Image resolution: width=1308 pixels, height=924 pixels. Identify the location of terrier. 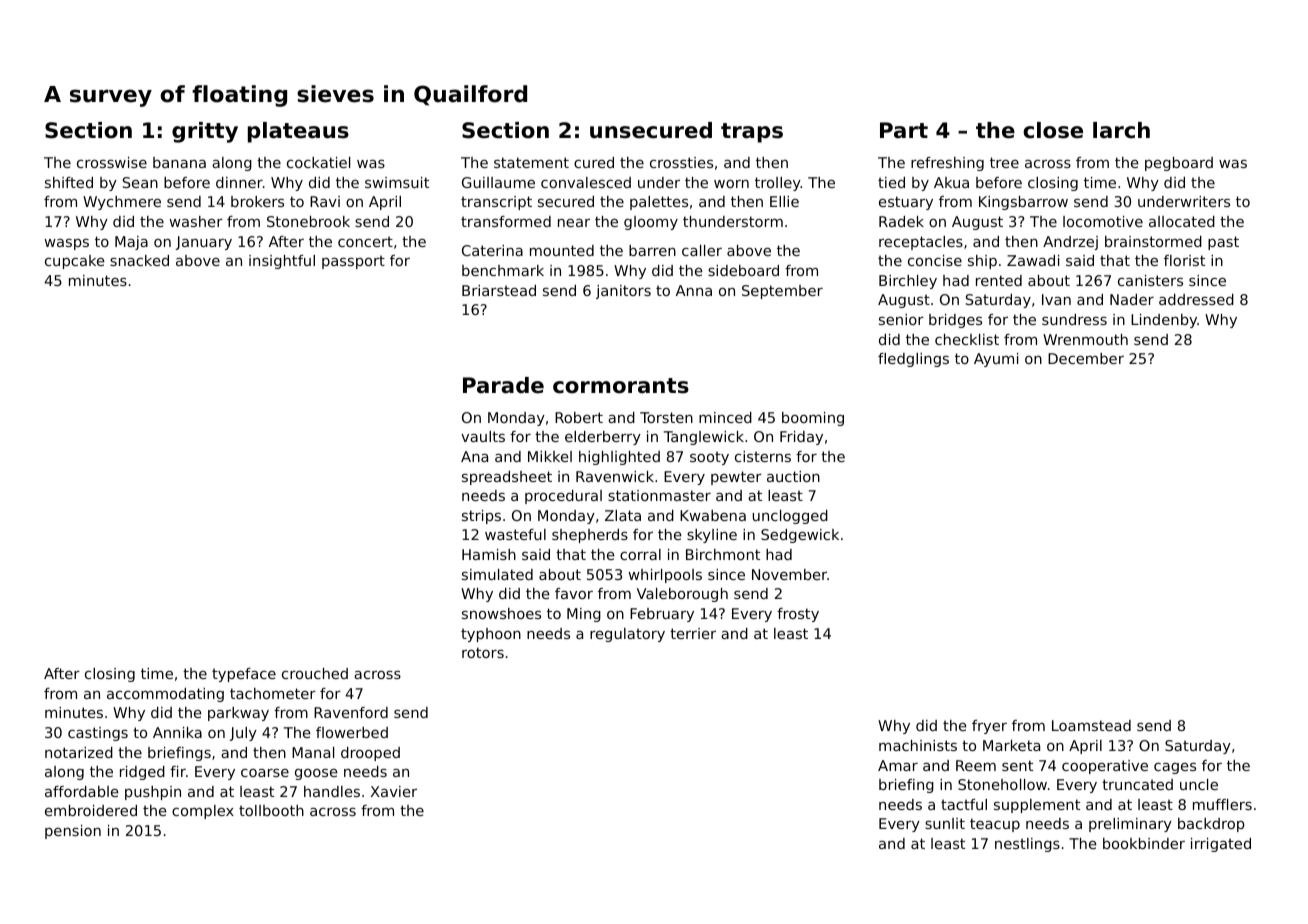
(693, 633).
